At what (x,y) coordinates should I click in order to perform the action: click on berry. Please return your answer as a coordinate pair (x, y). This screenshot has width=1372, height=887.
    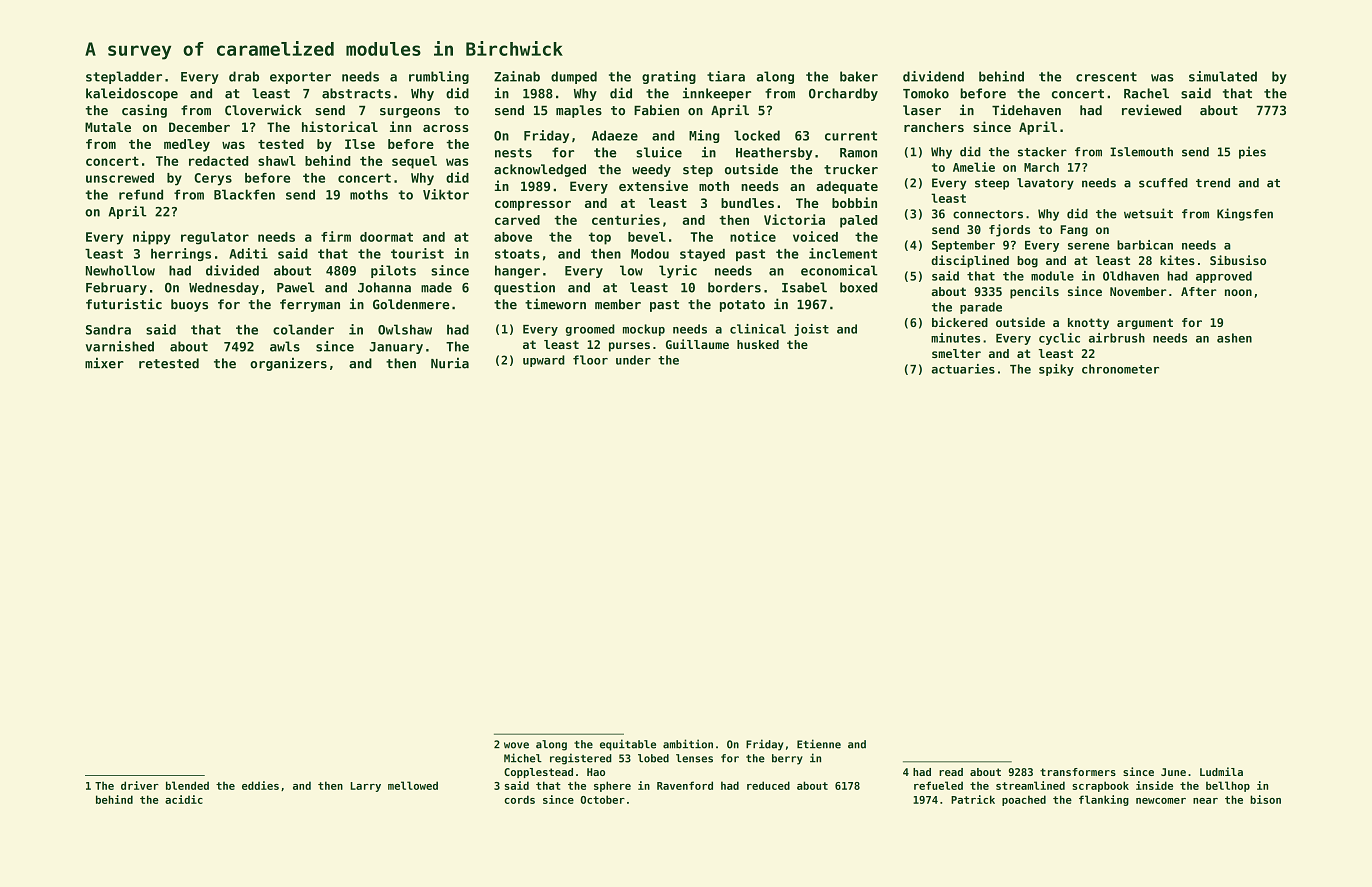
    Looking at the image, I should click on (787, 759).
